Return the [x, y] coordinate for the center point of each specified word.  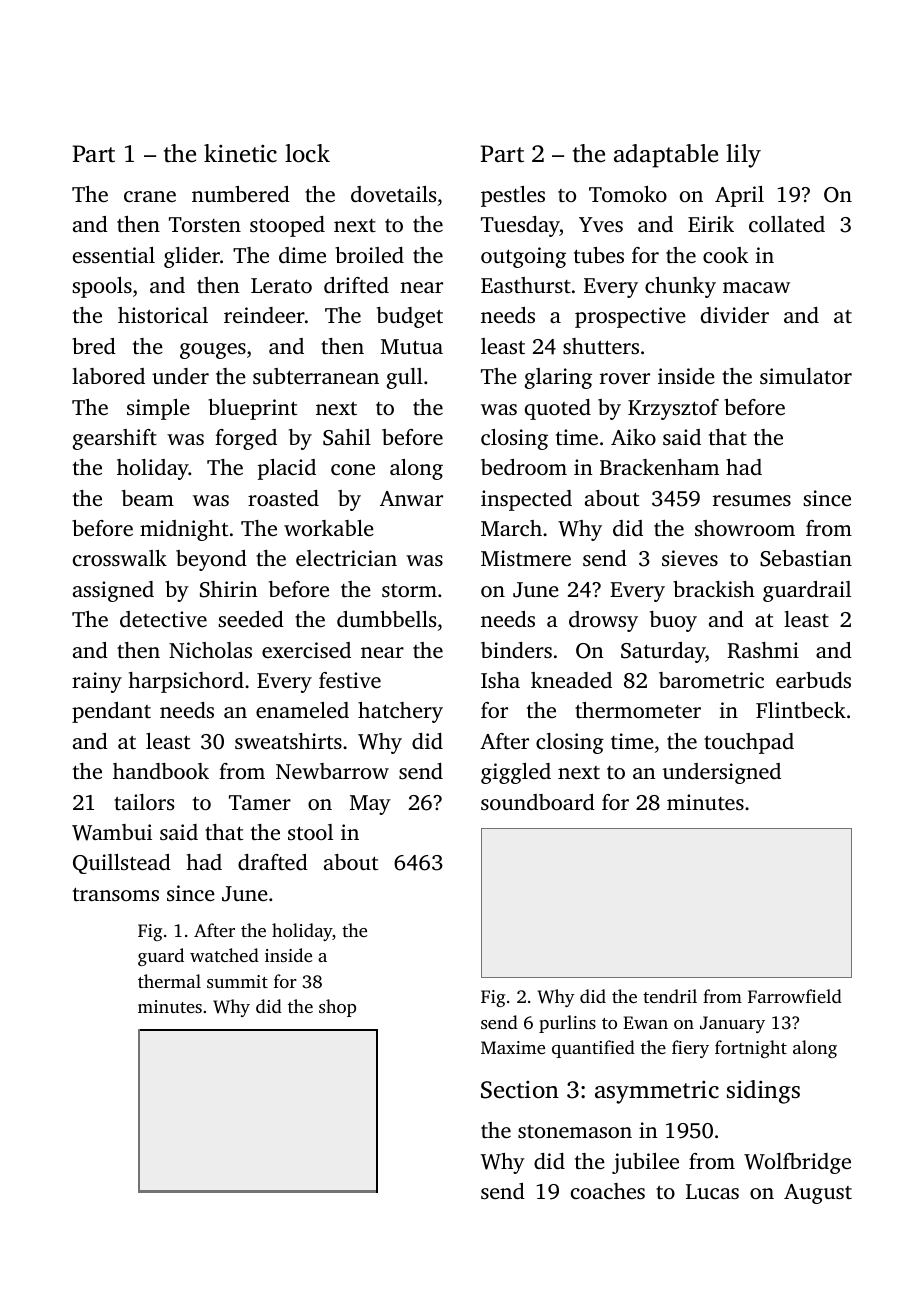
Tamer [260, 802]
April [739, 196]
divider [735, 315]
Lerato [281, 285]
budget [410, 317]
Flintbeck [801, 710]
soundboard [538, 802]
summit [237, 981]
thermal [169, 981]
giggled [516, 773]
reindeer [264, 315]
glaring [558, 378]
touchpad [749, 743]
